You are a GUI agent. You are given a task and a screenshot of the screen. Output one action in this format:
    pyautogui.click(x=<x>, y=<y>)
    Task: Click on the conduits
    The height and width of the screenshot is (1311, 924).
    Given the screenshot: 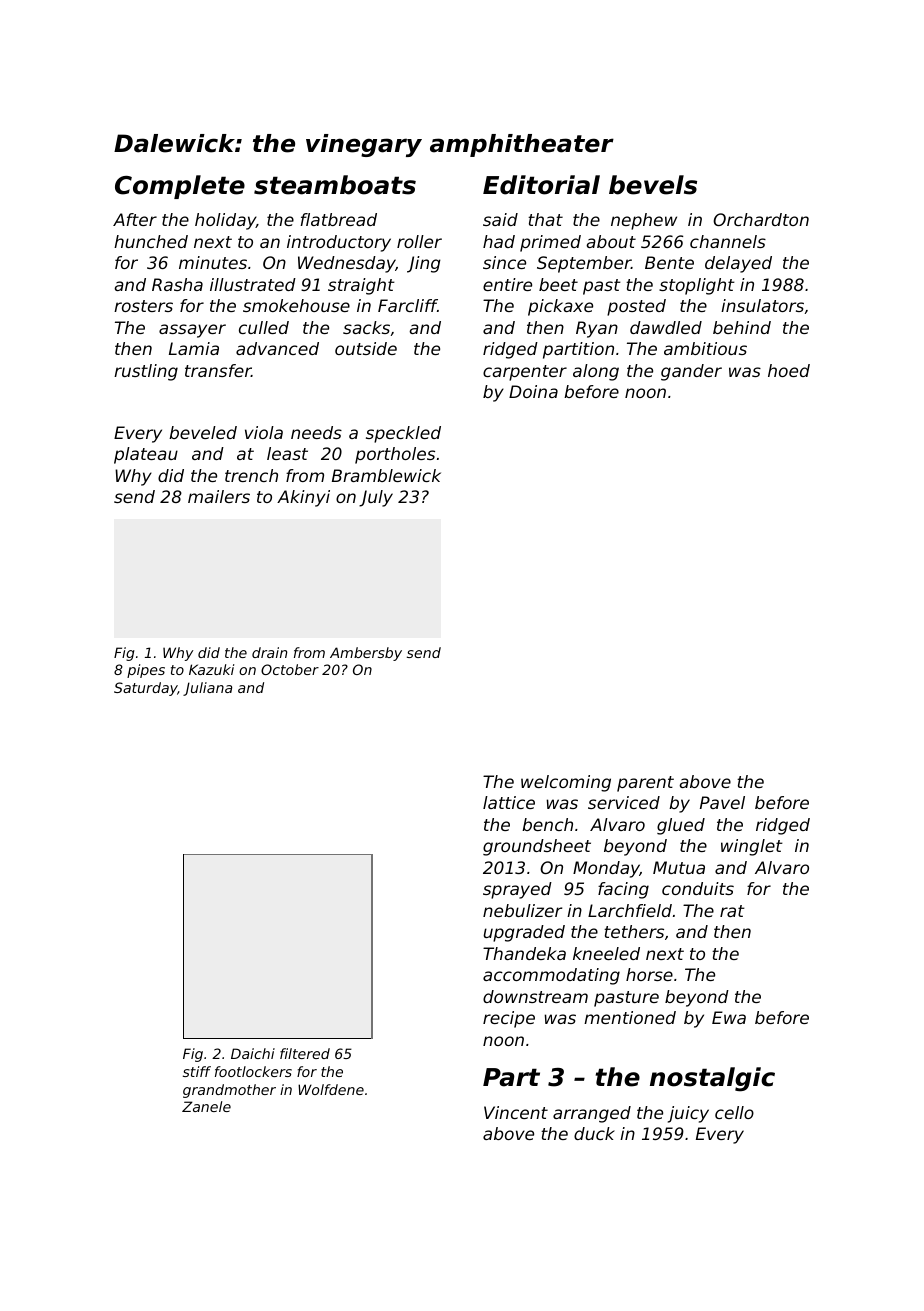 What is the action you would take?
    pyautogui.click(x=698, y=888)
